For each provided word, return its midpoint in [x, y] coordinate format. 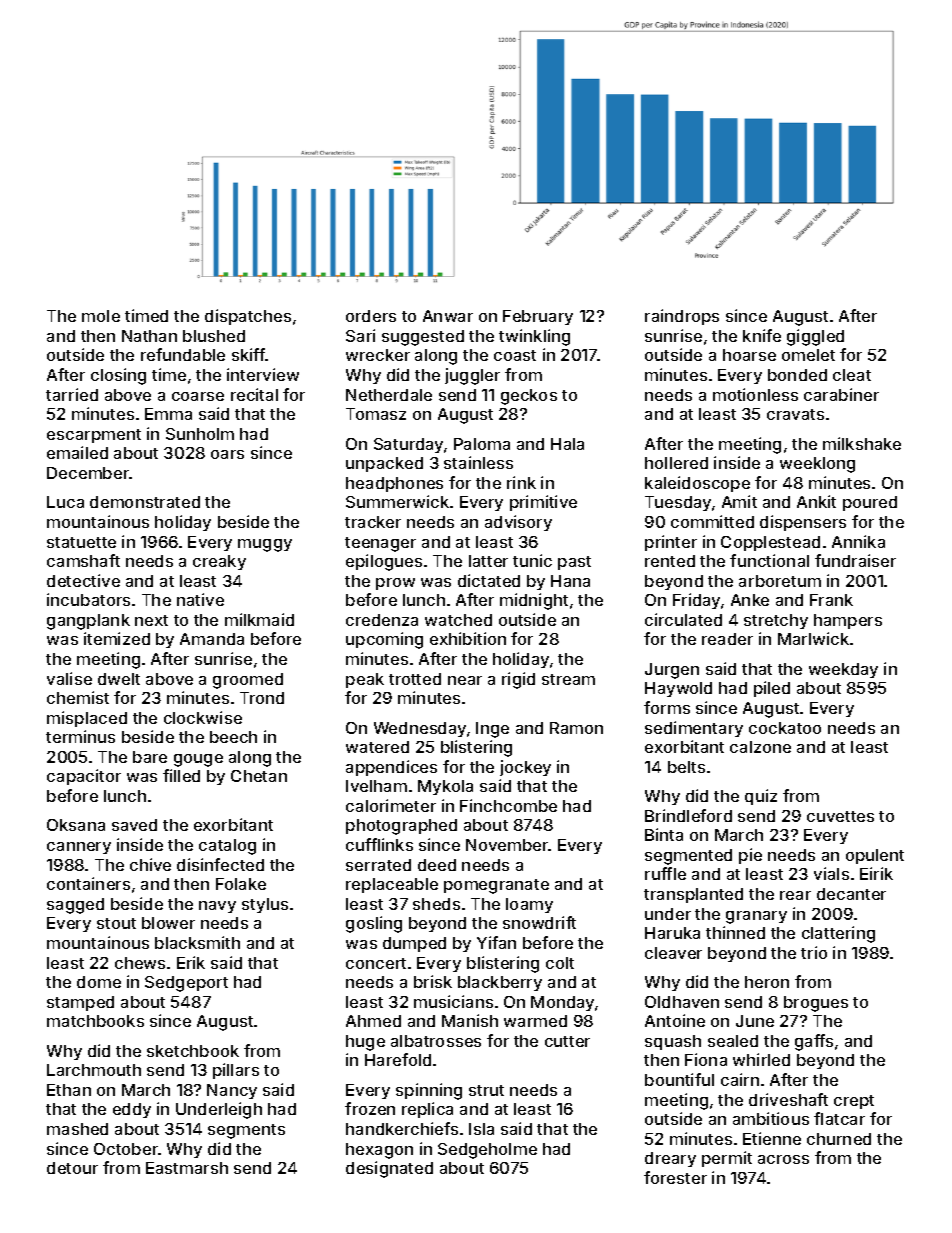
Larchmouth [94, 1070]
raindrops [682, 317]
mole [101, 316]
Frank [831, 600]
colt [560, 963]
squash [673, 1042]
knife [762, 335]
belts [686, 767]
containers [88, 883]
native [200, 599]
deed [437, 865]
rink [521, 482]
